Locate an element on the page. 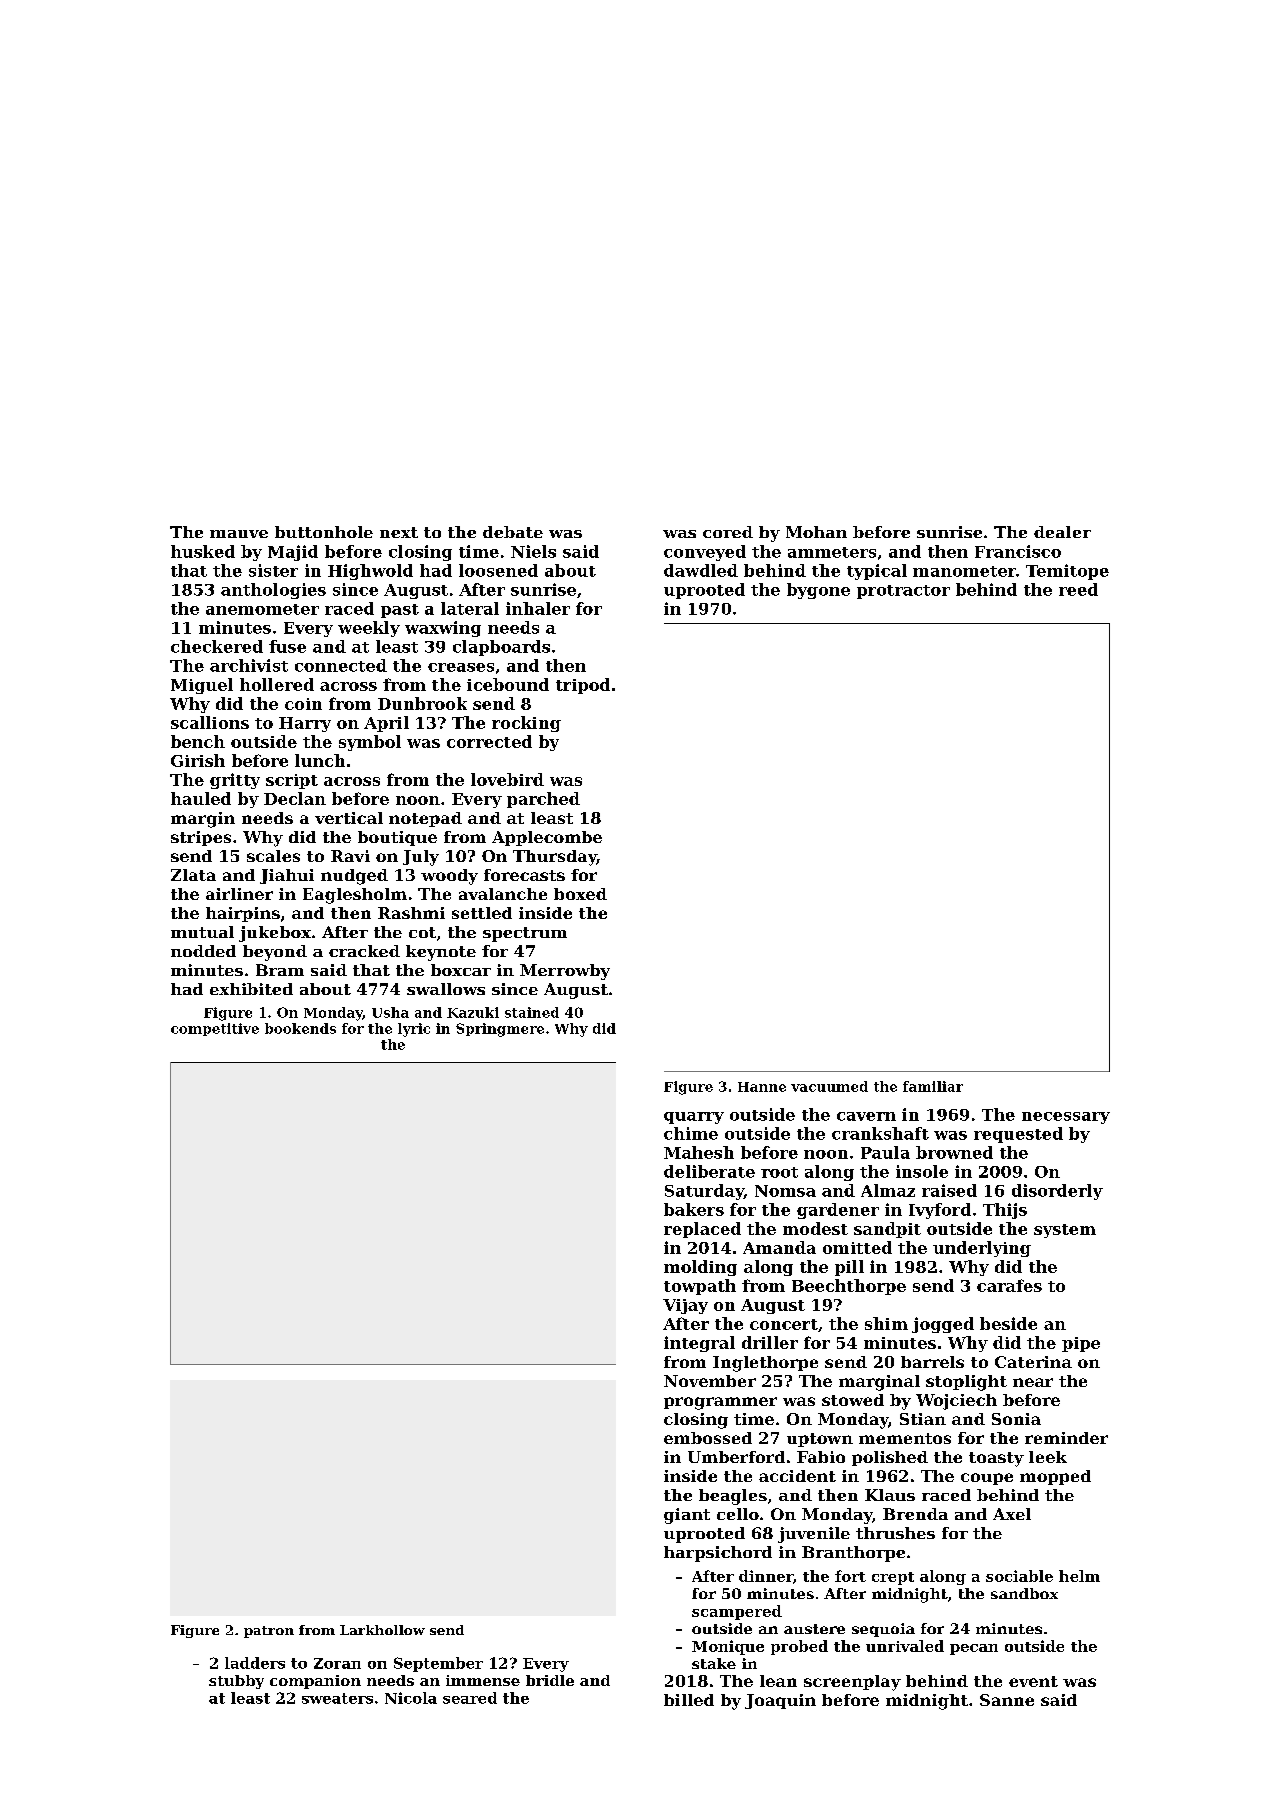 Image resolution: width=1280 pixels, height=1811 pixels. chime is located at coordinates (691, 1133).
